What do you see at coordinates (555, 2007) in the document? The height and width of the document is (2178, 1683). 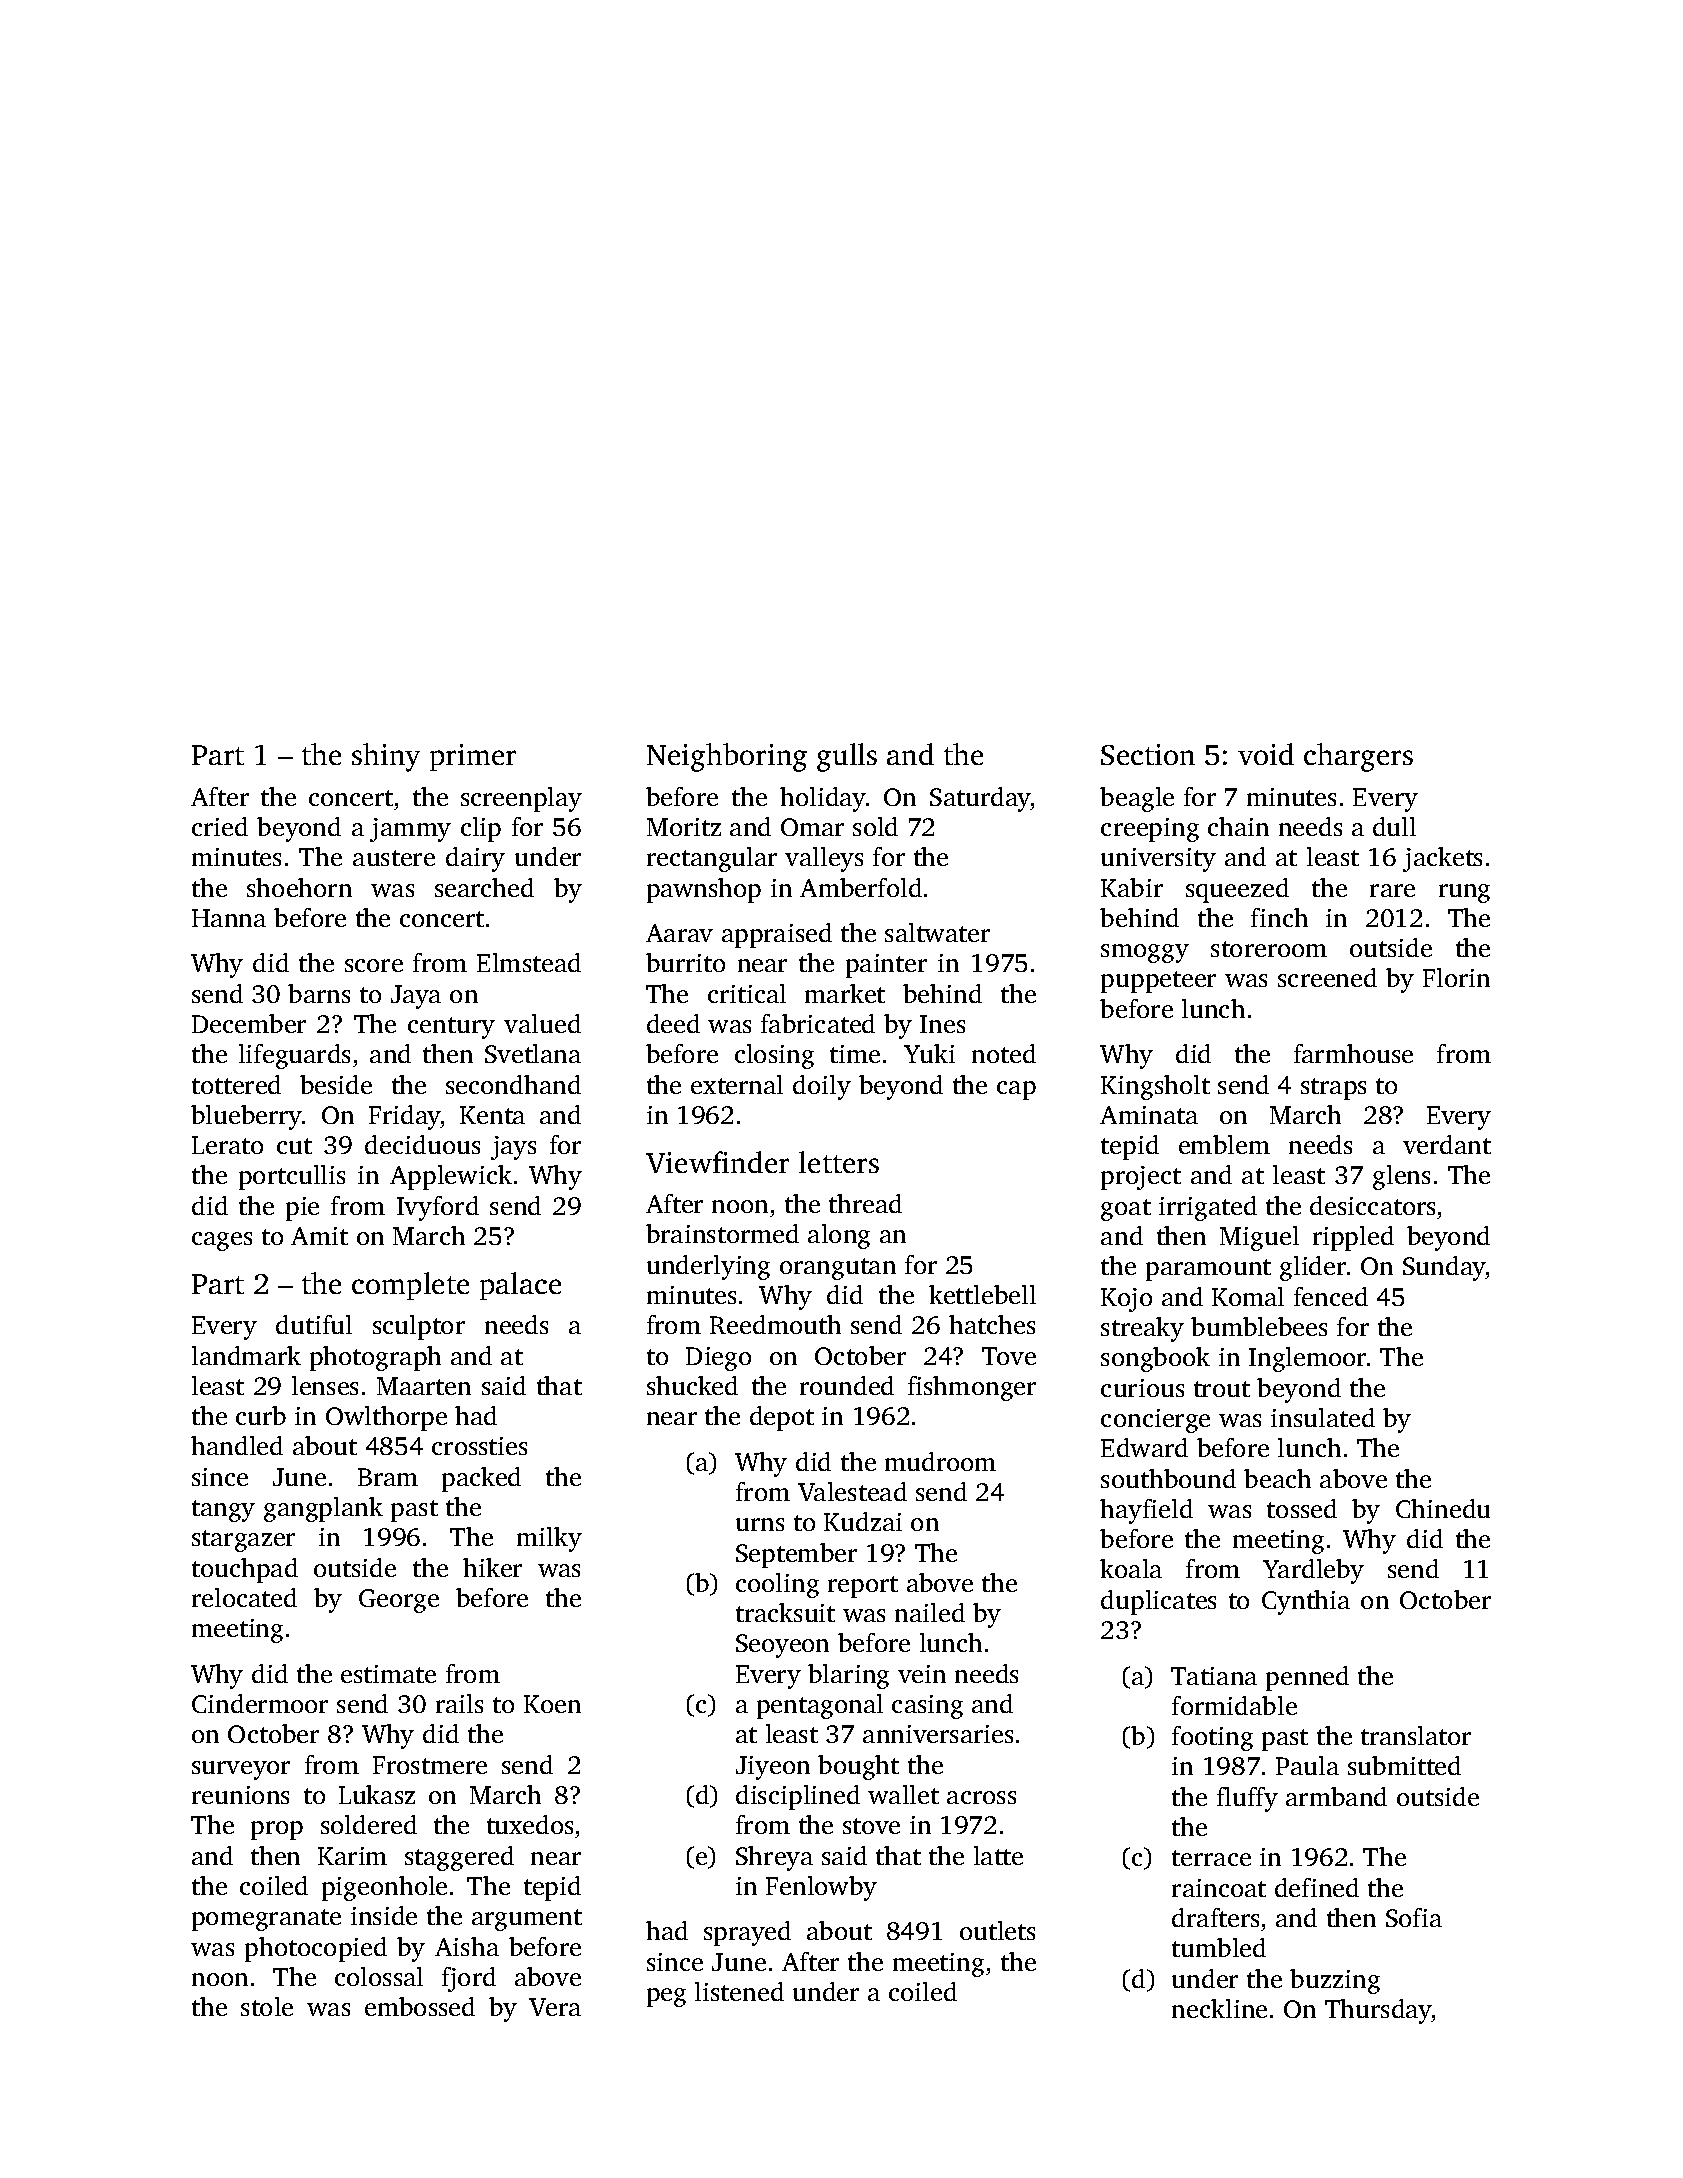 I see `Vera` at bounding box center [555, 2007].
